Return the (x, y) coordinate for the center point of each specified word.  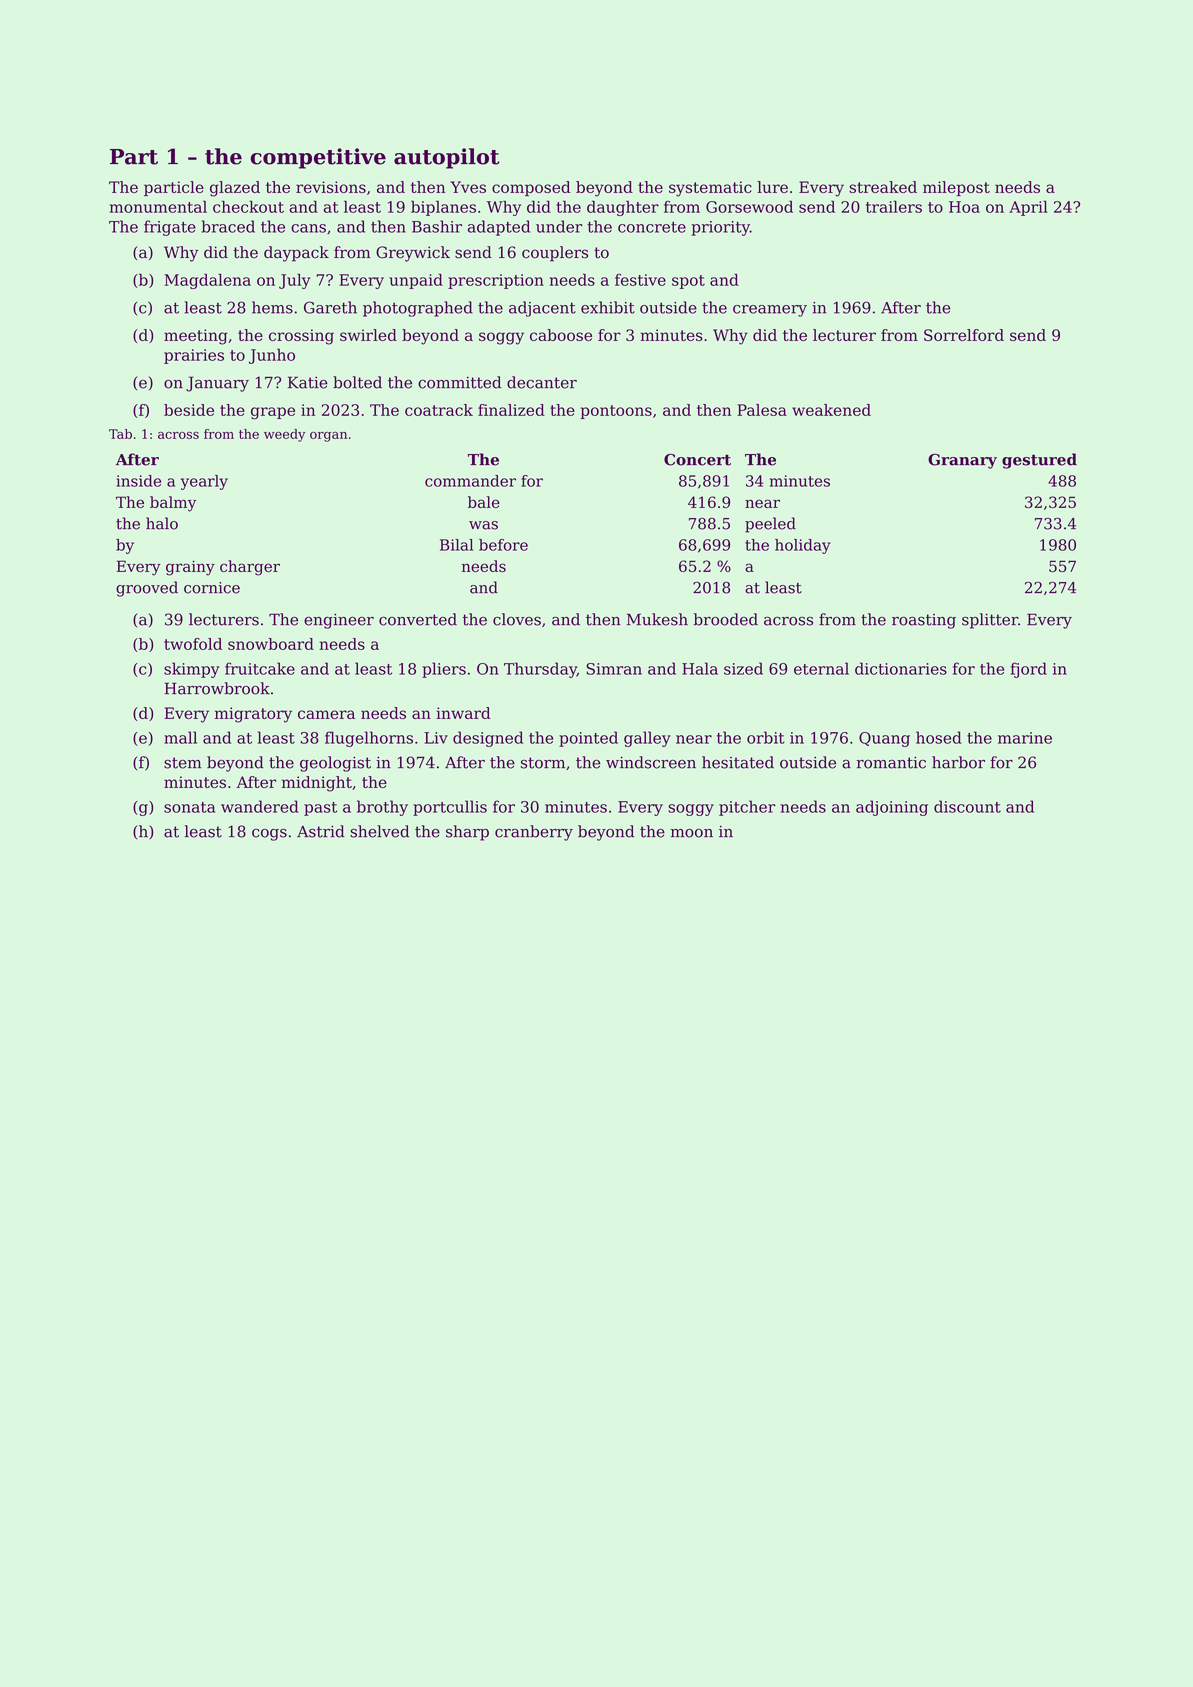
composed (531, 188)
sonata (189, 807)
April (1028, 208)
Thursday (540, 670)
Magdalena (207, 281)
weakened (831, 410)
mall (180, 737)
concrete (652, 227)
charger (250, 568)
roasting (924, 621)
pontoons (616, 412)
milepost (956, 188)
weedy (284, 435)
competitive (318, 158)
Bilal (456, 545)
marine (1025, 738)
